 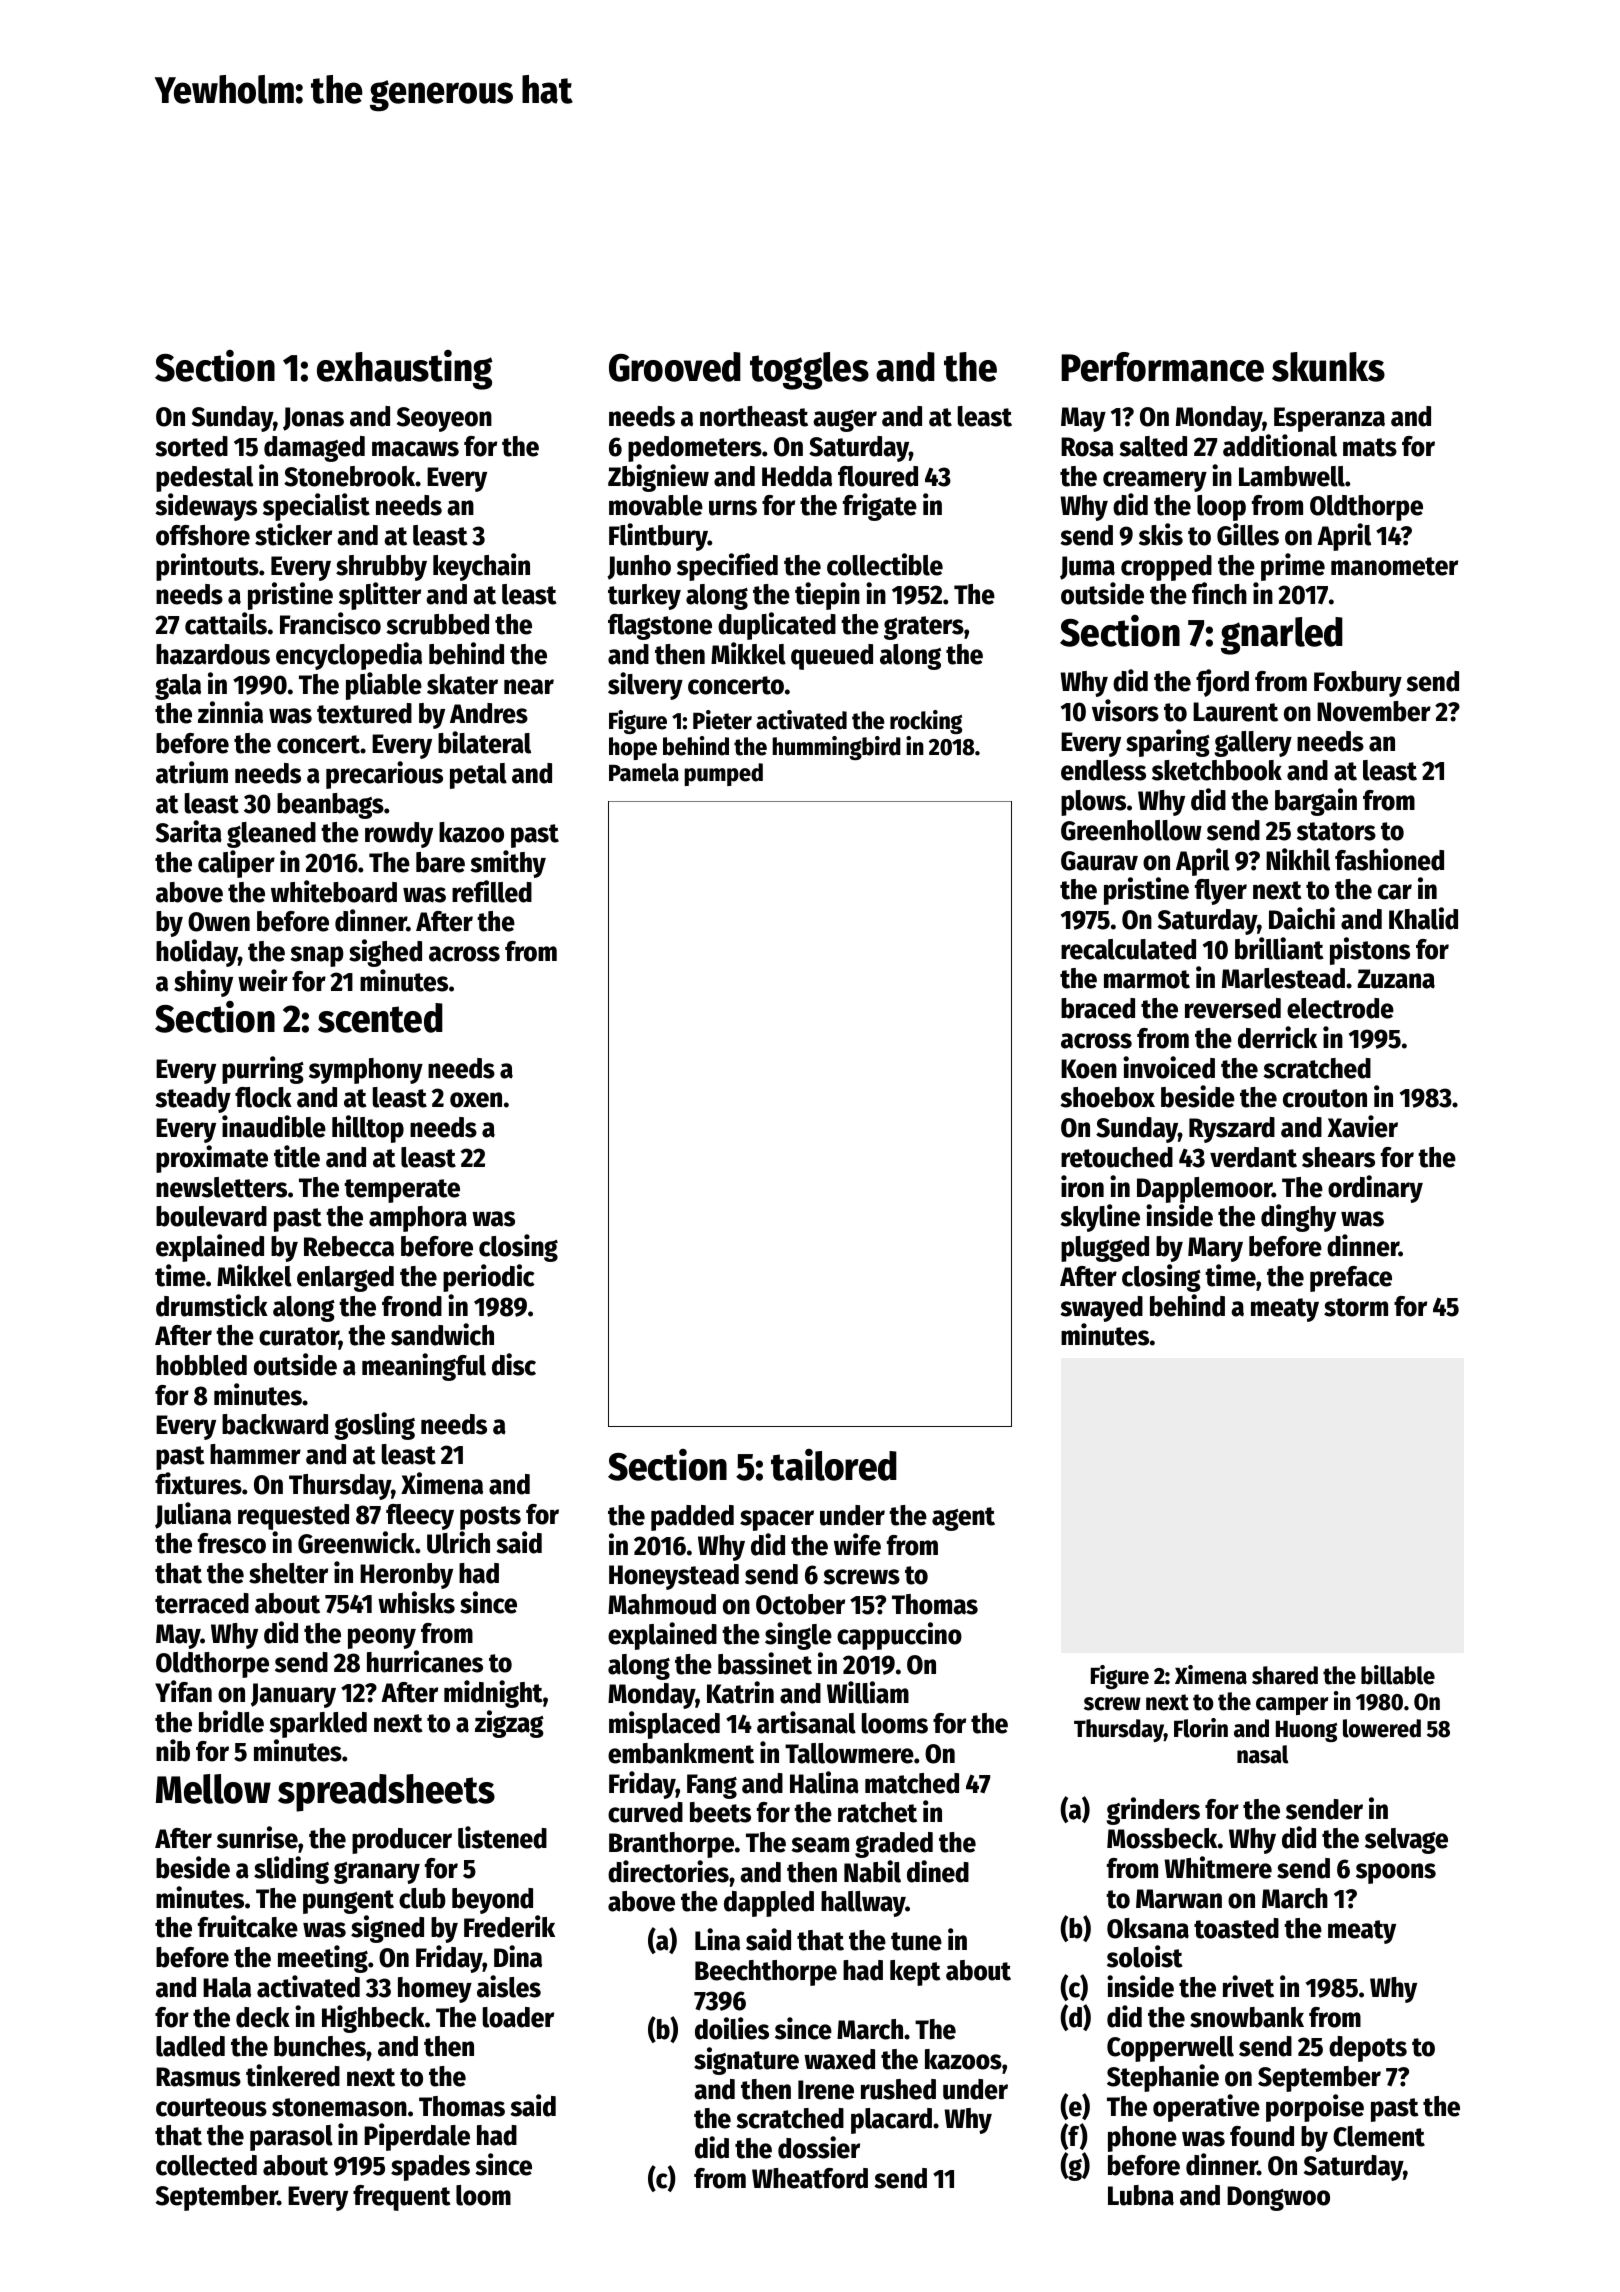 I want to click on storm, so click(x=1356, y=1307).
